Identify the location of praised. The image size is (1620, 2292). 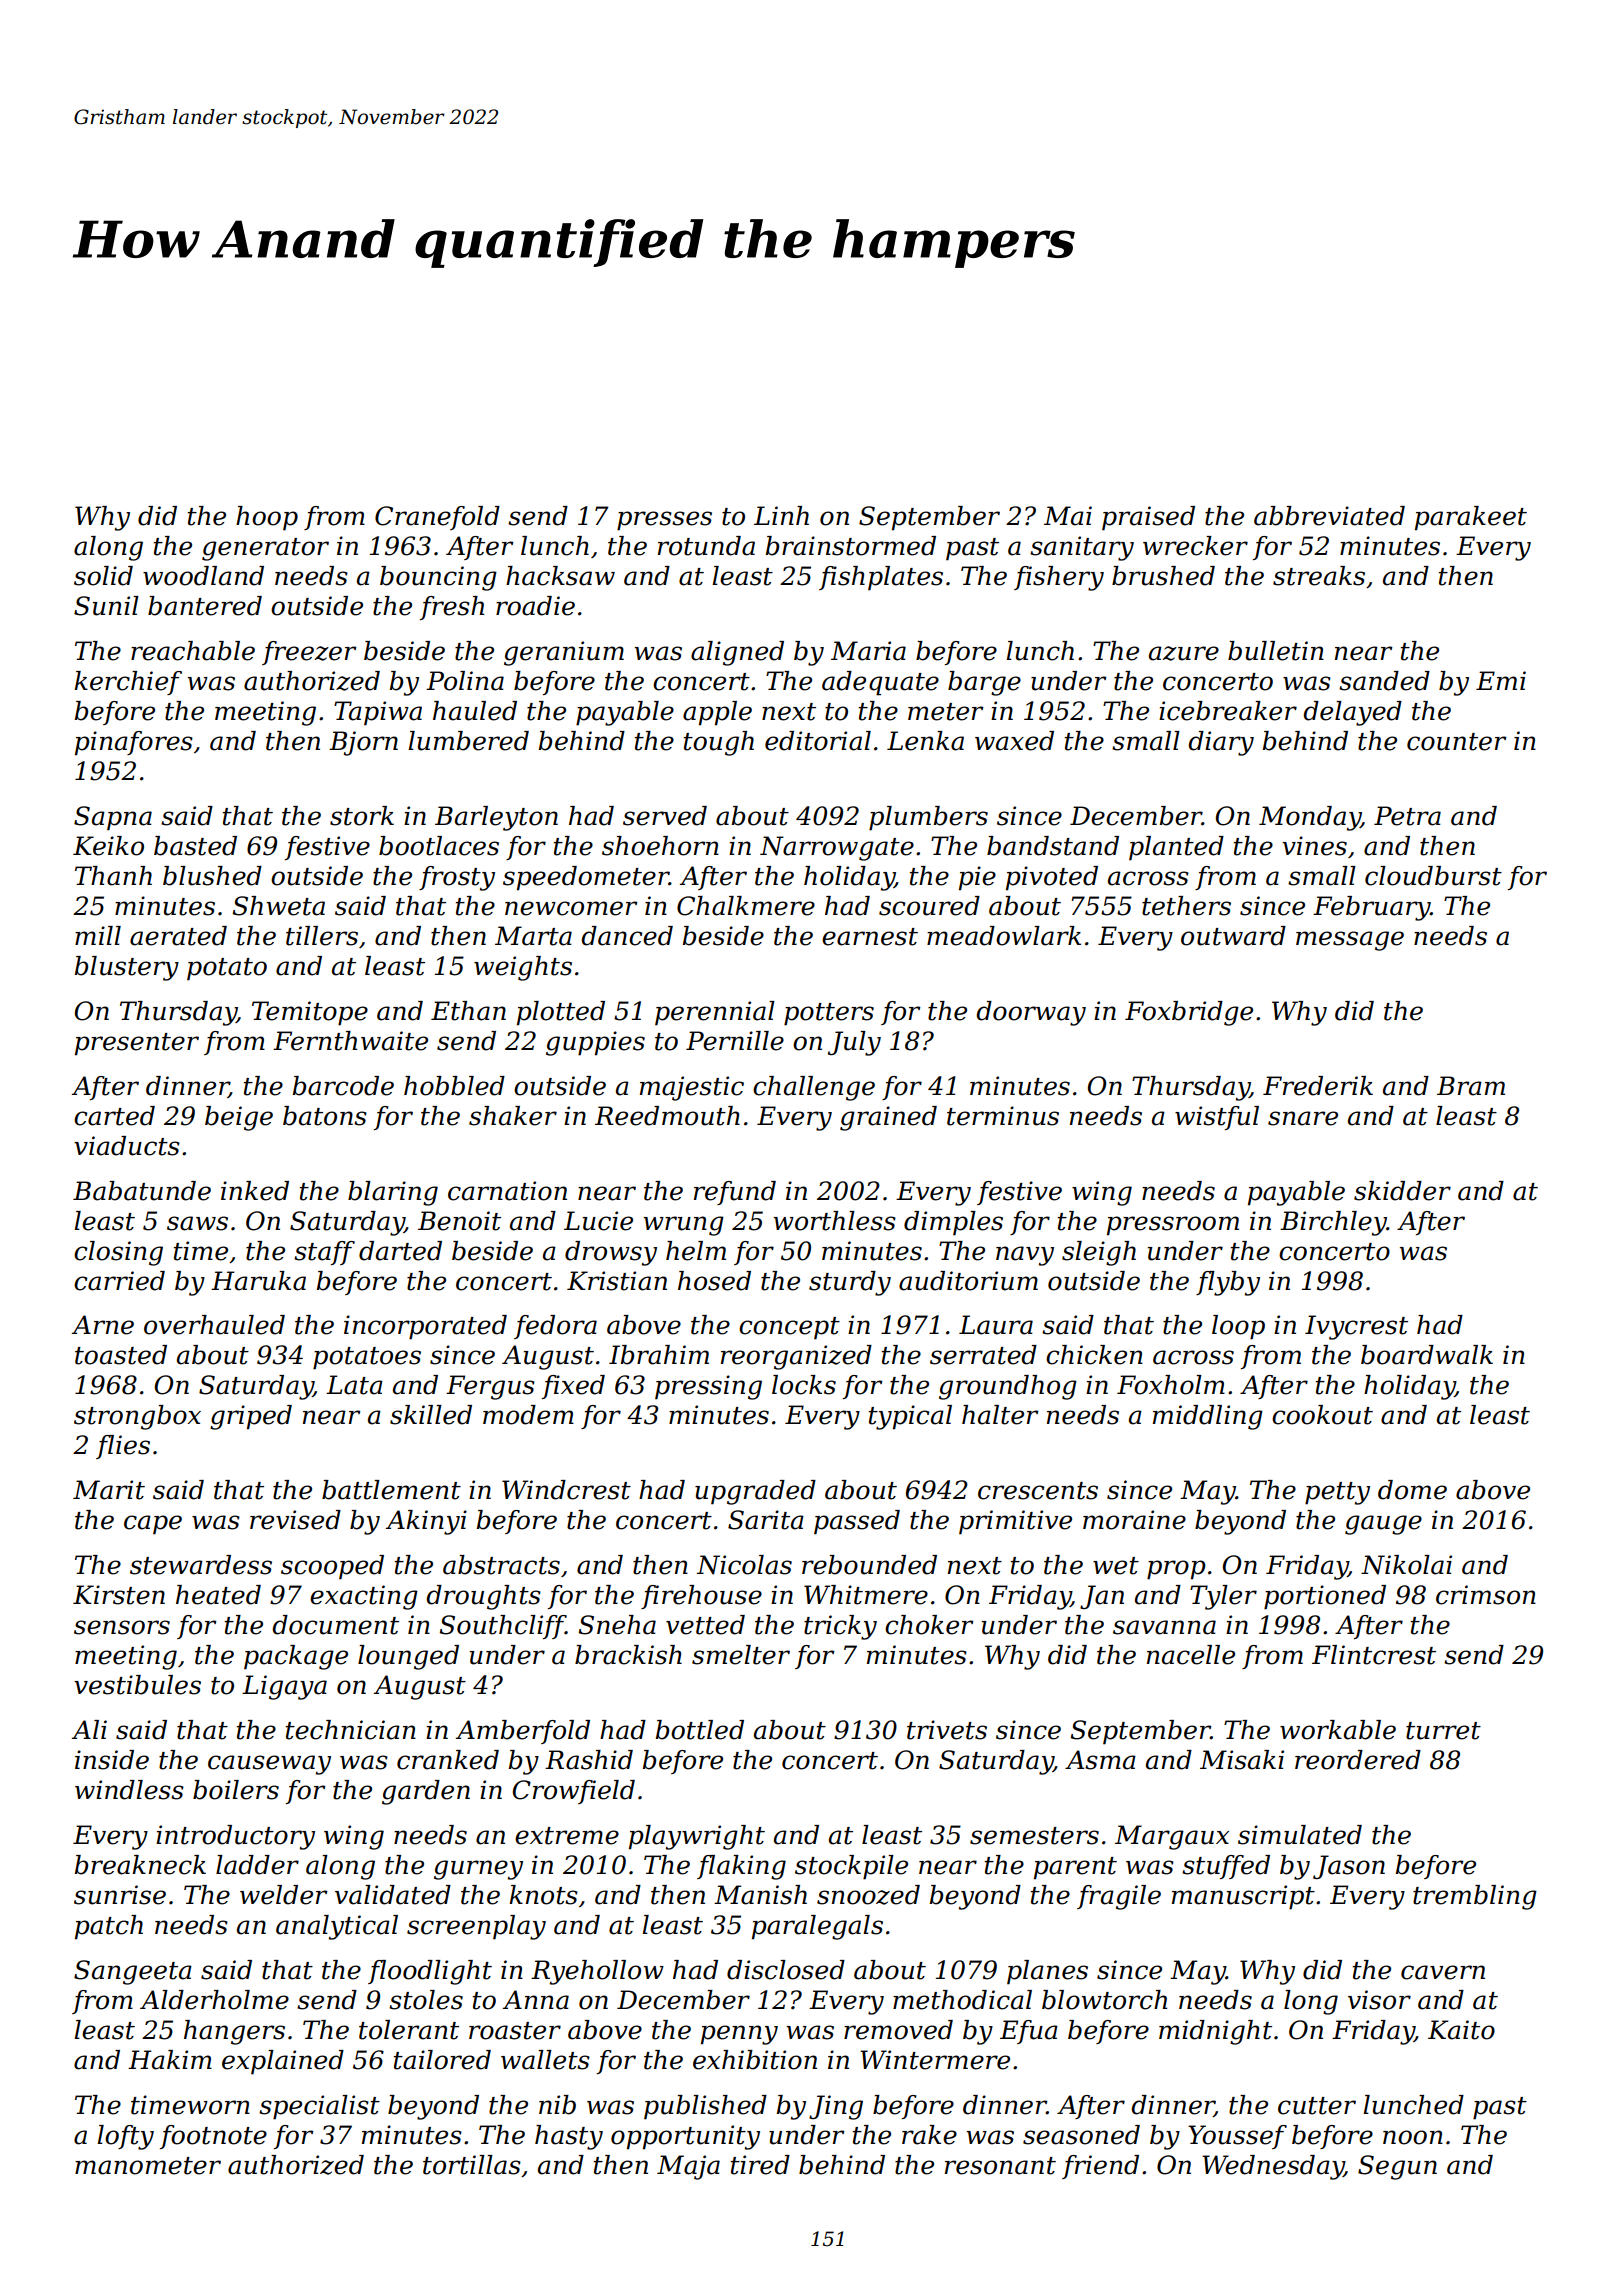
(1148, 518).
